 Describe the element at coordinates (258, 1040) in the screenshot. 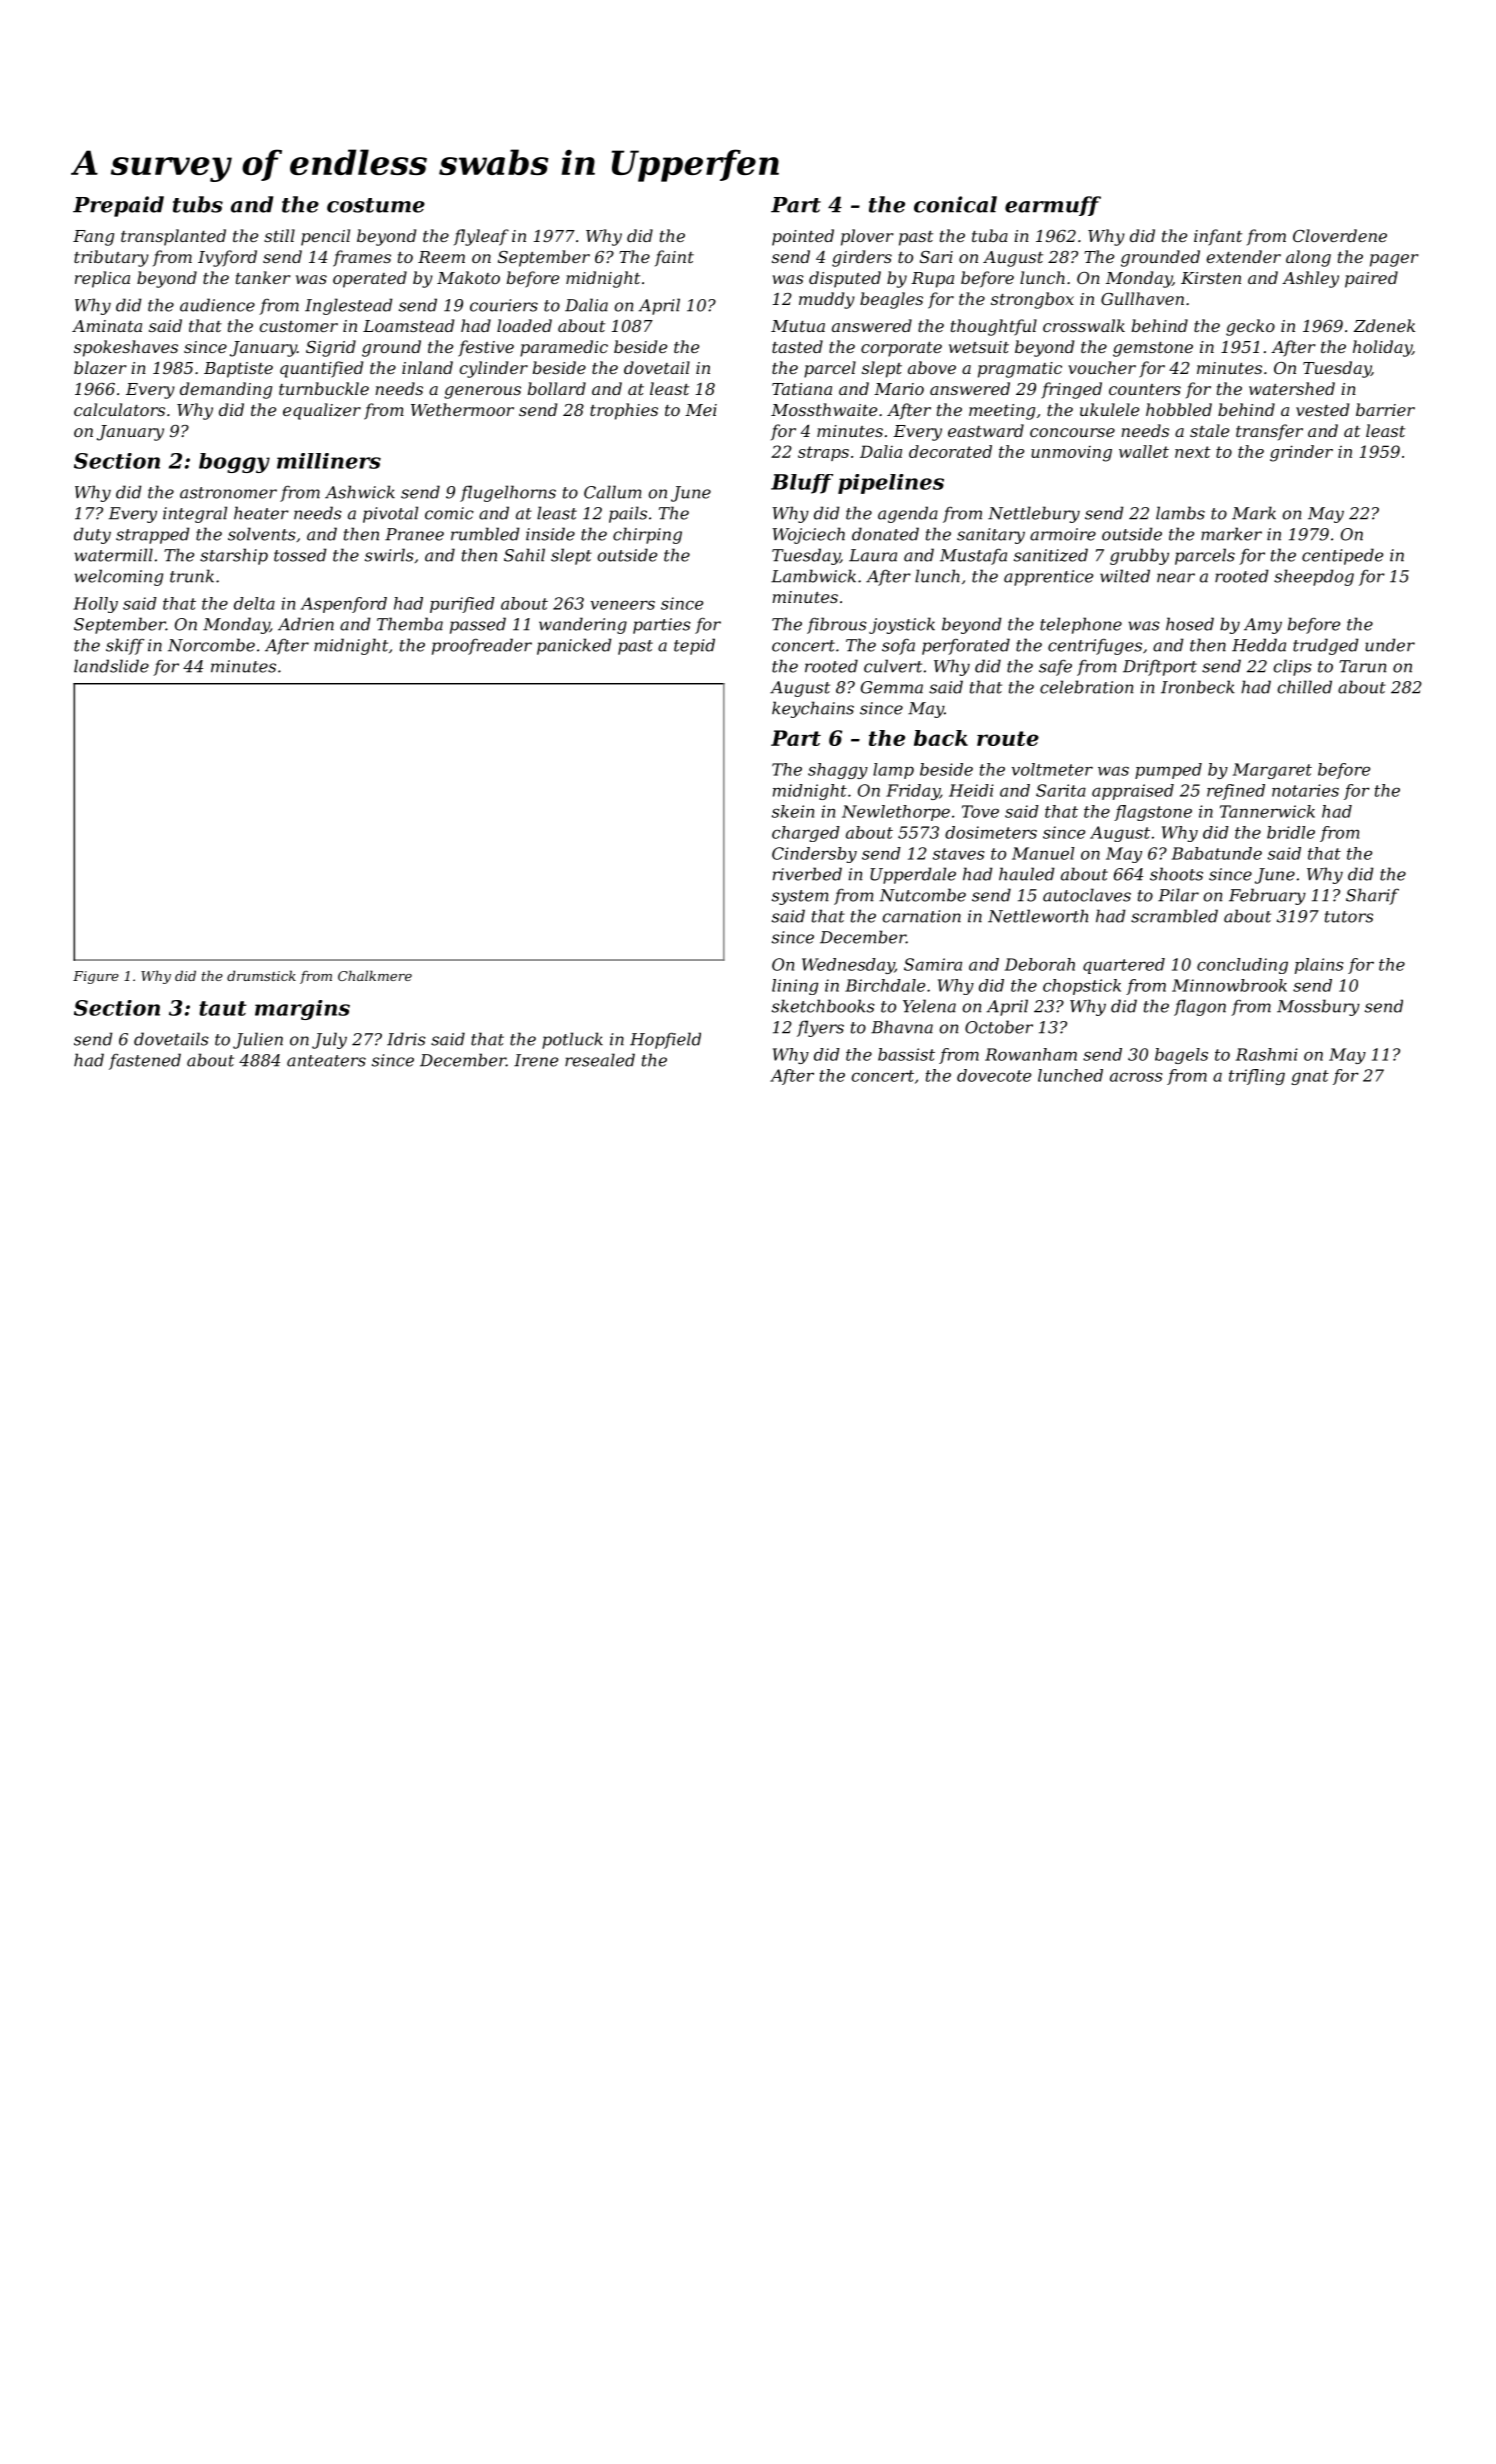

I see `Julien` at that location.
